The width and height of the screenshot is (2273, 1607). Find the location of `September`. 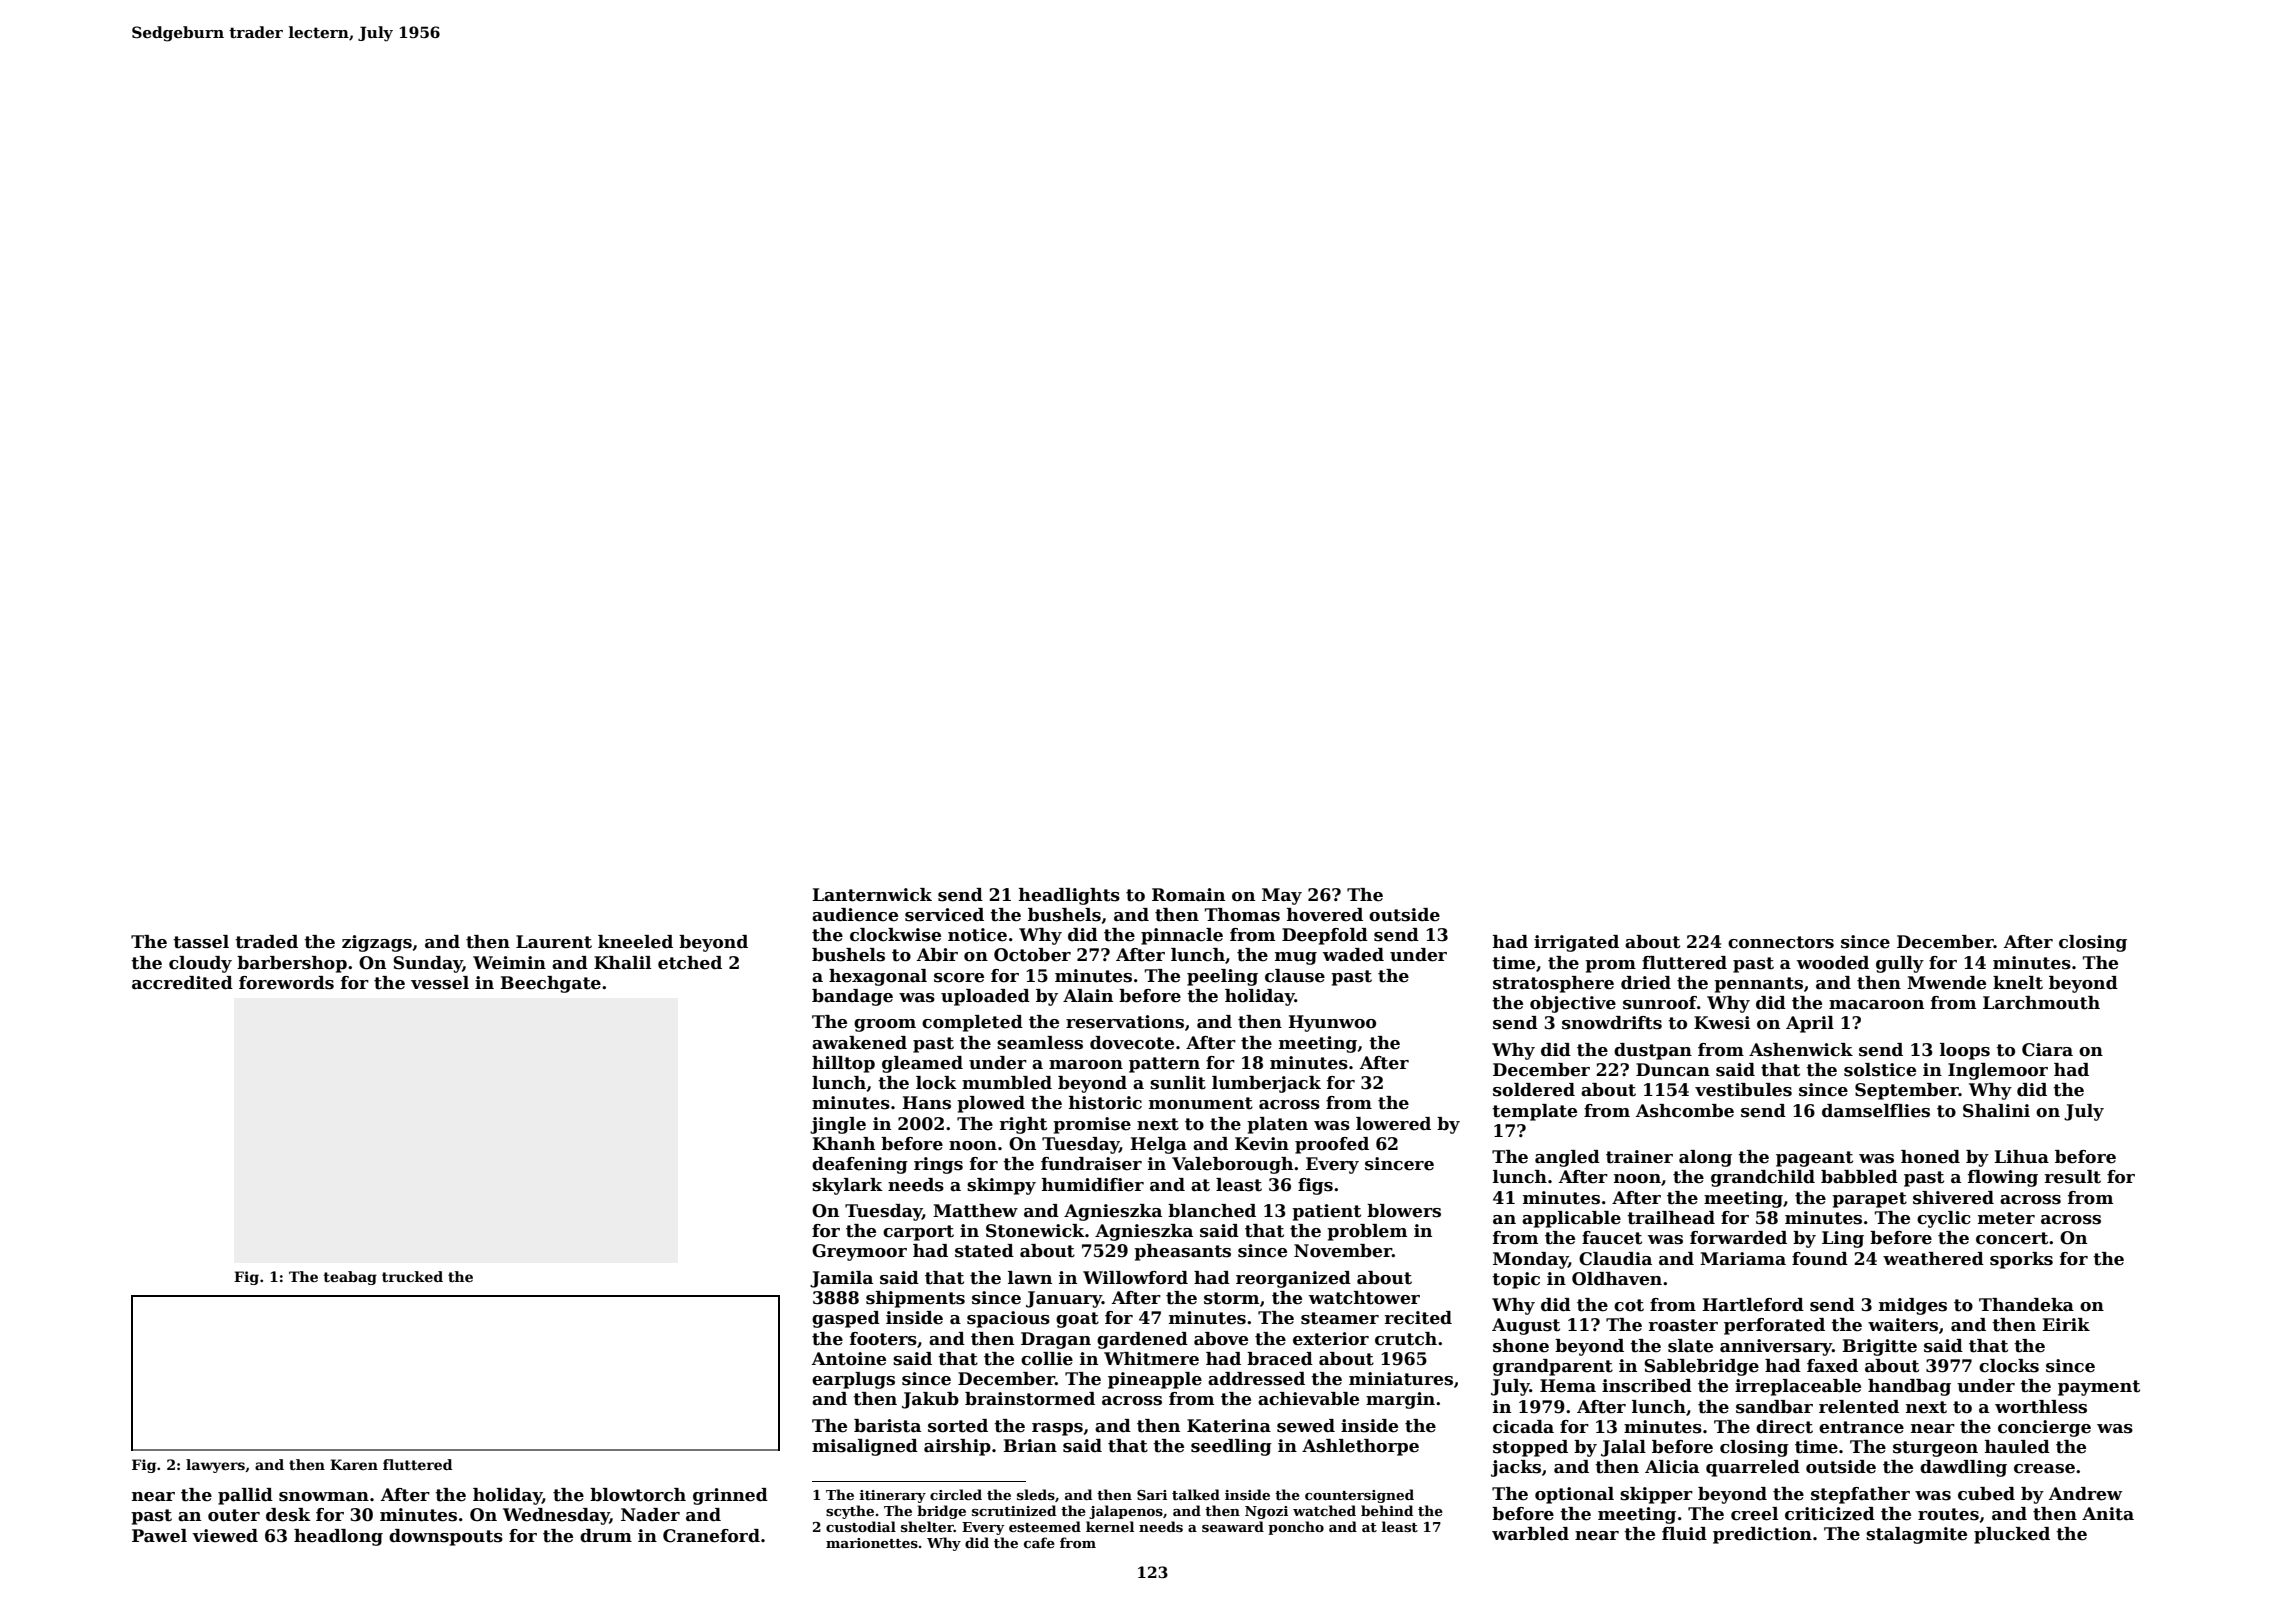

September is located at coordinates (1907, 1091).
